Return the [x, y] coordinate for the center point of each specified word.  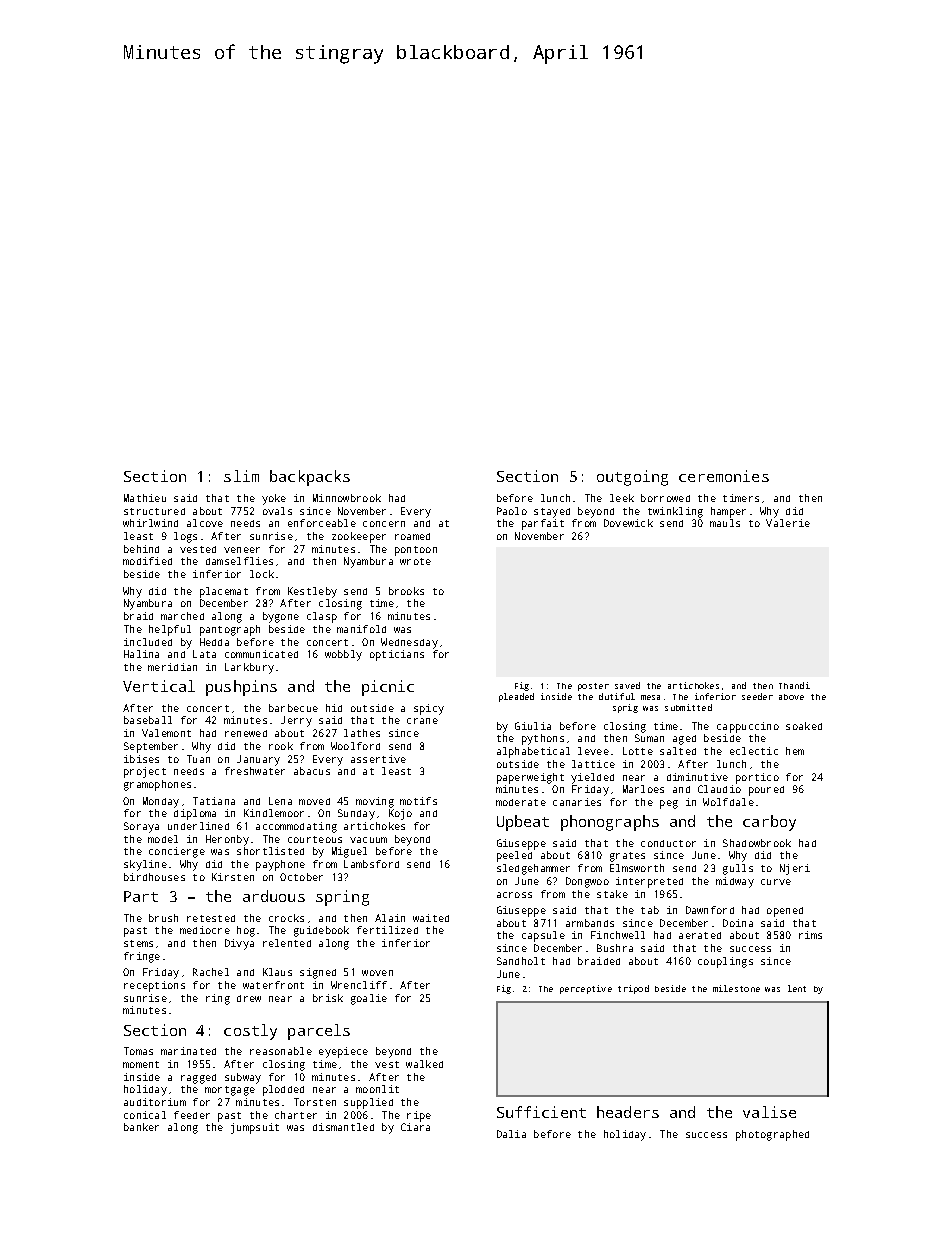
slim [241, 476]
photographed [772, 1135]
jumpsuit [255, 1128]
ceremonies [724, 476]
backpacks [310, 478]
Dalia [511, 1134]
